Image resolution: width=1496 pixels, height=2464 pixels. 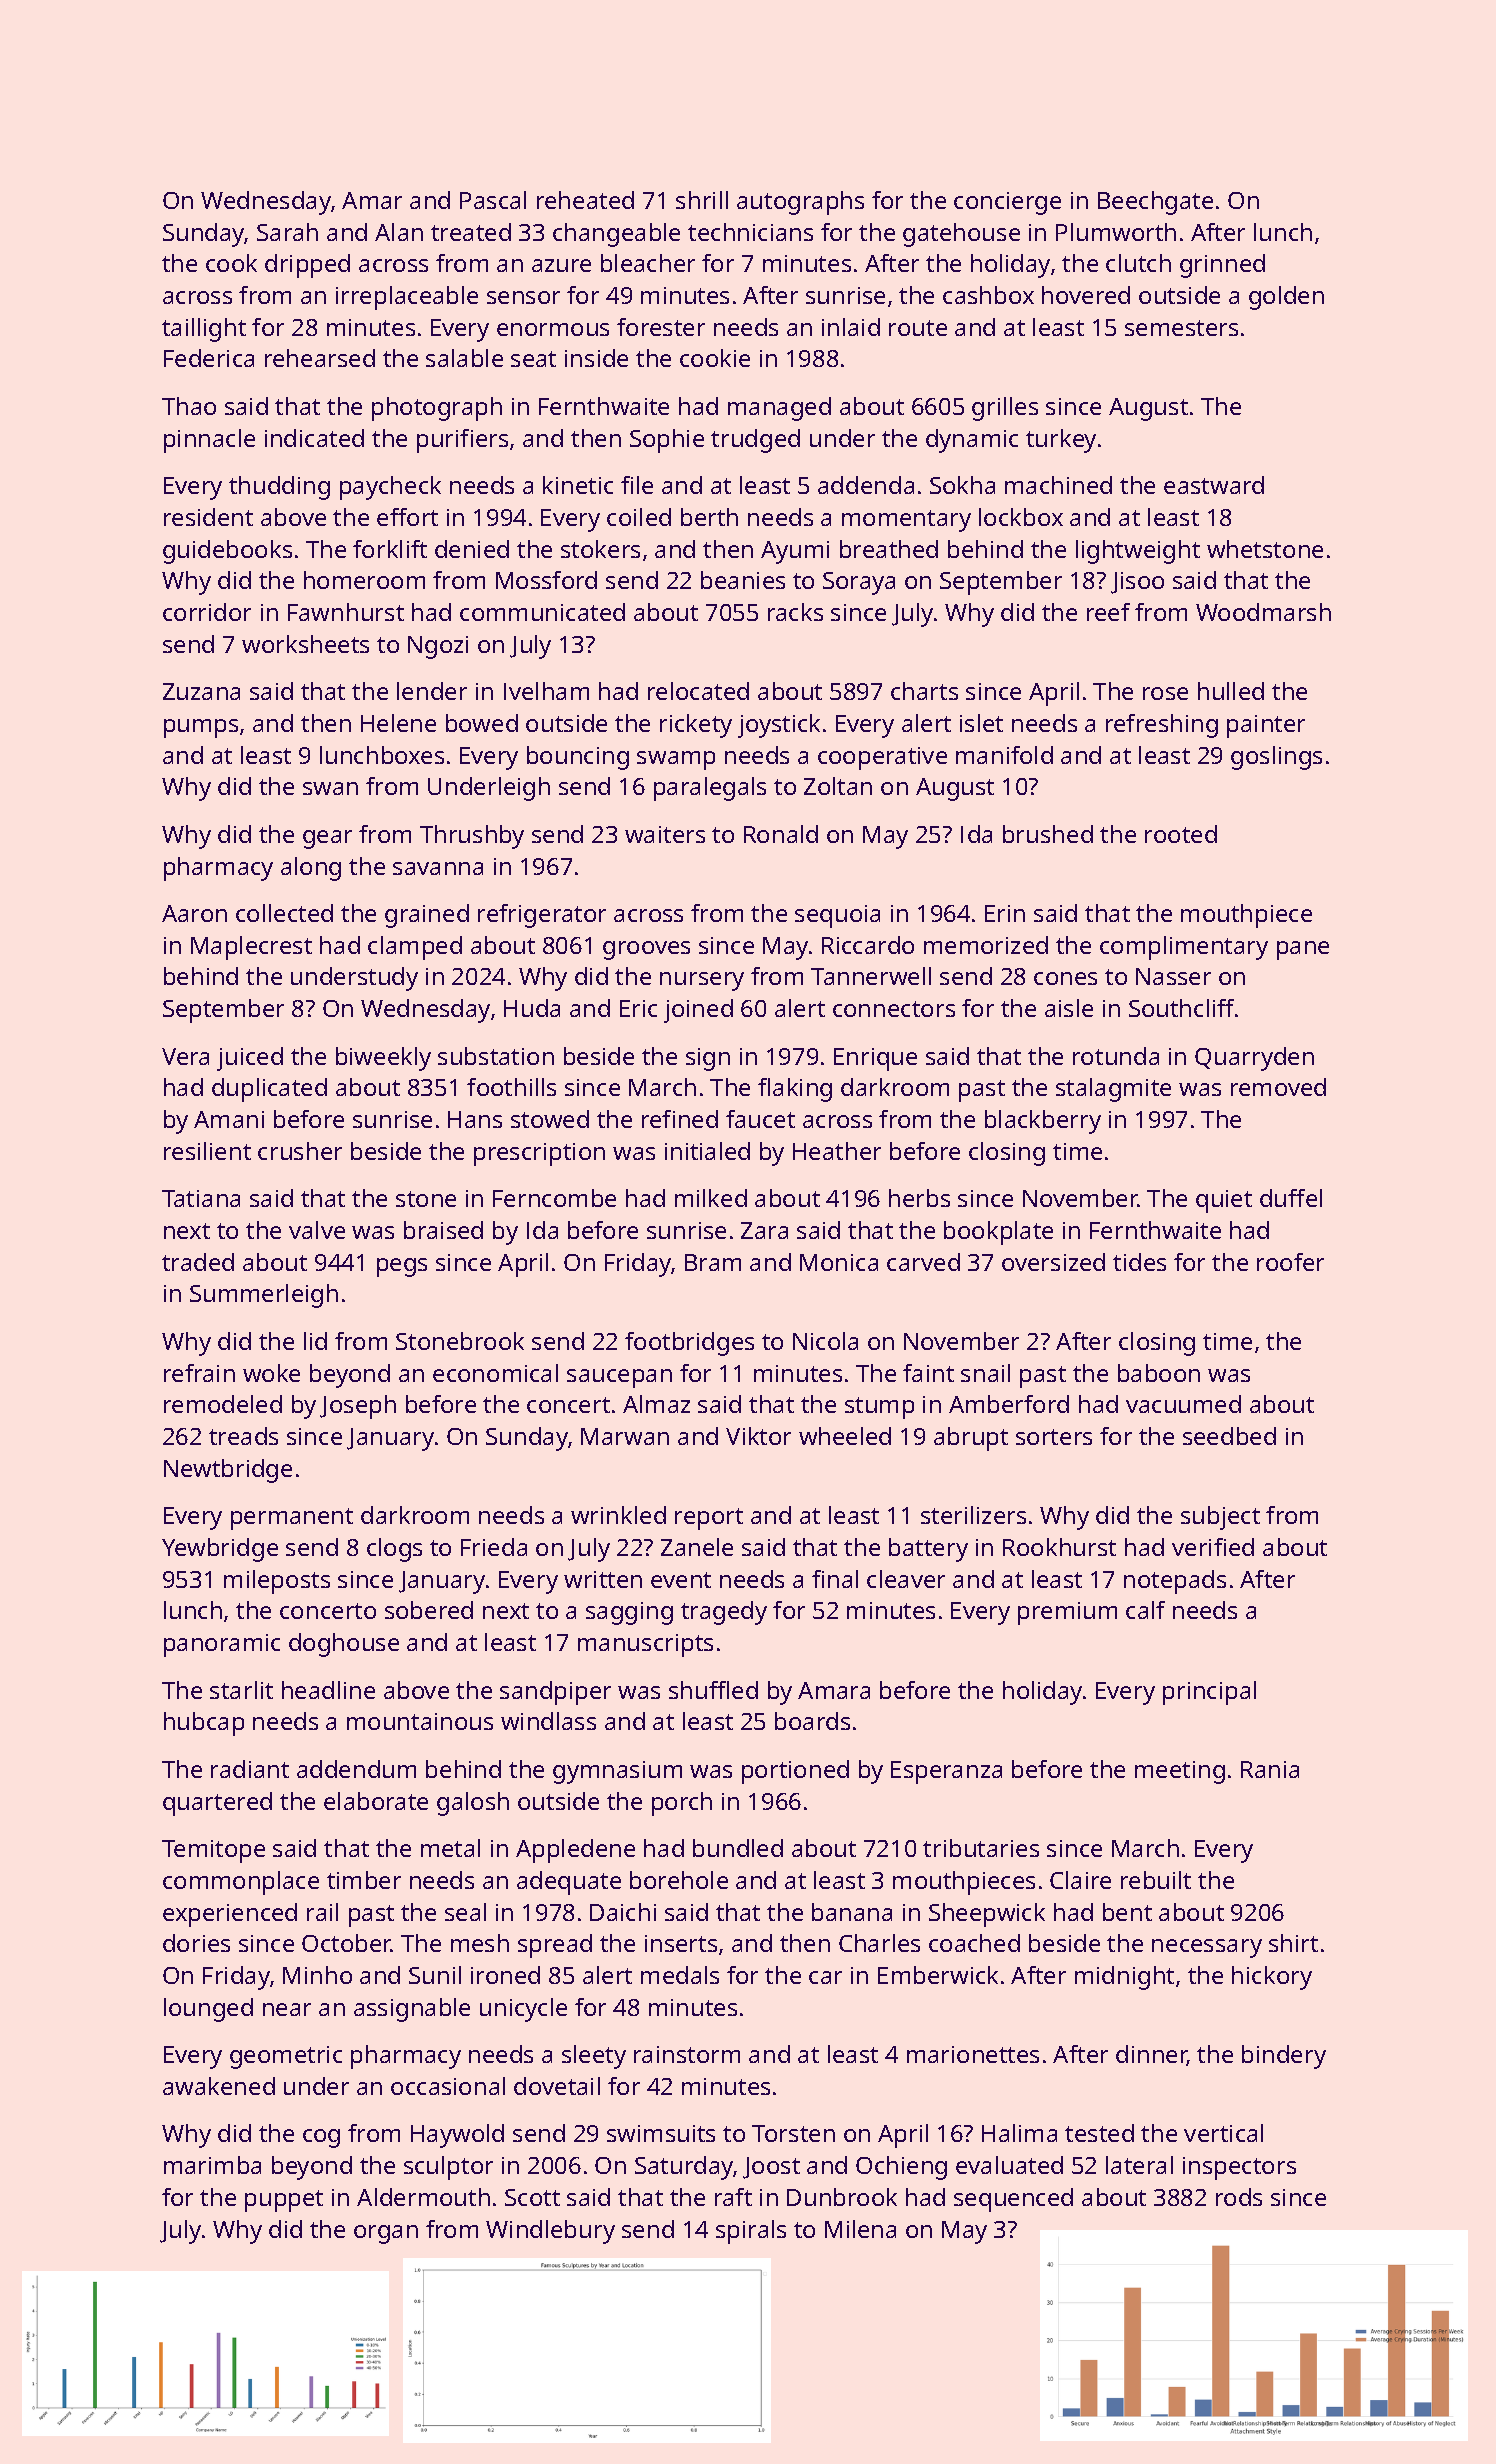 What do you see at coordinates (212, 2165) in the page?
I see `marimba` at bounding box center [212, 2165].
